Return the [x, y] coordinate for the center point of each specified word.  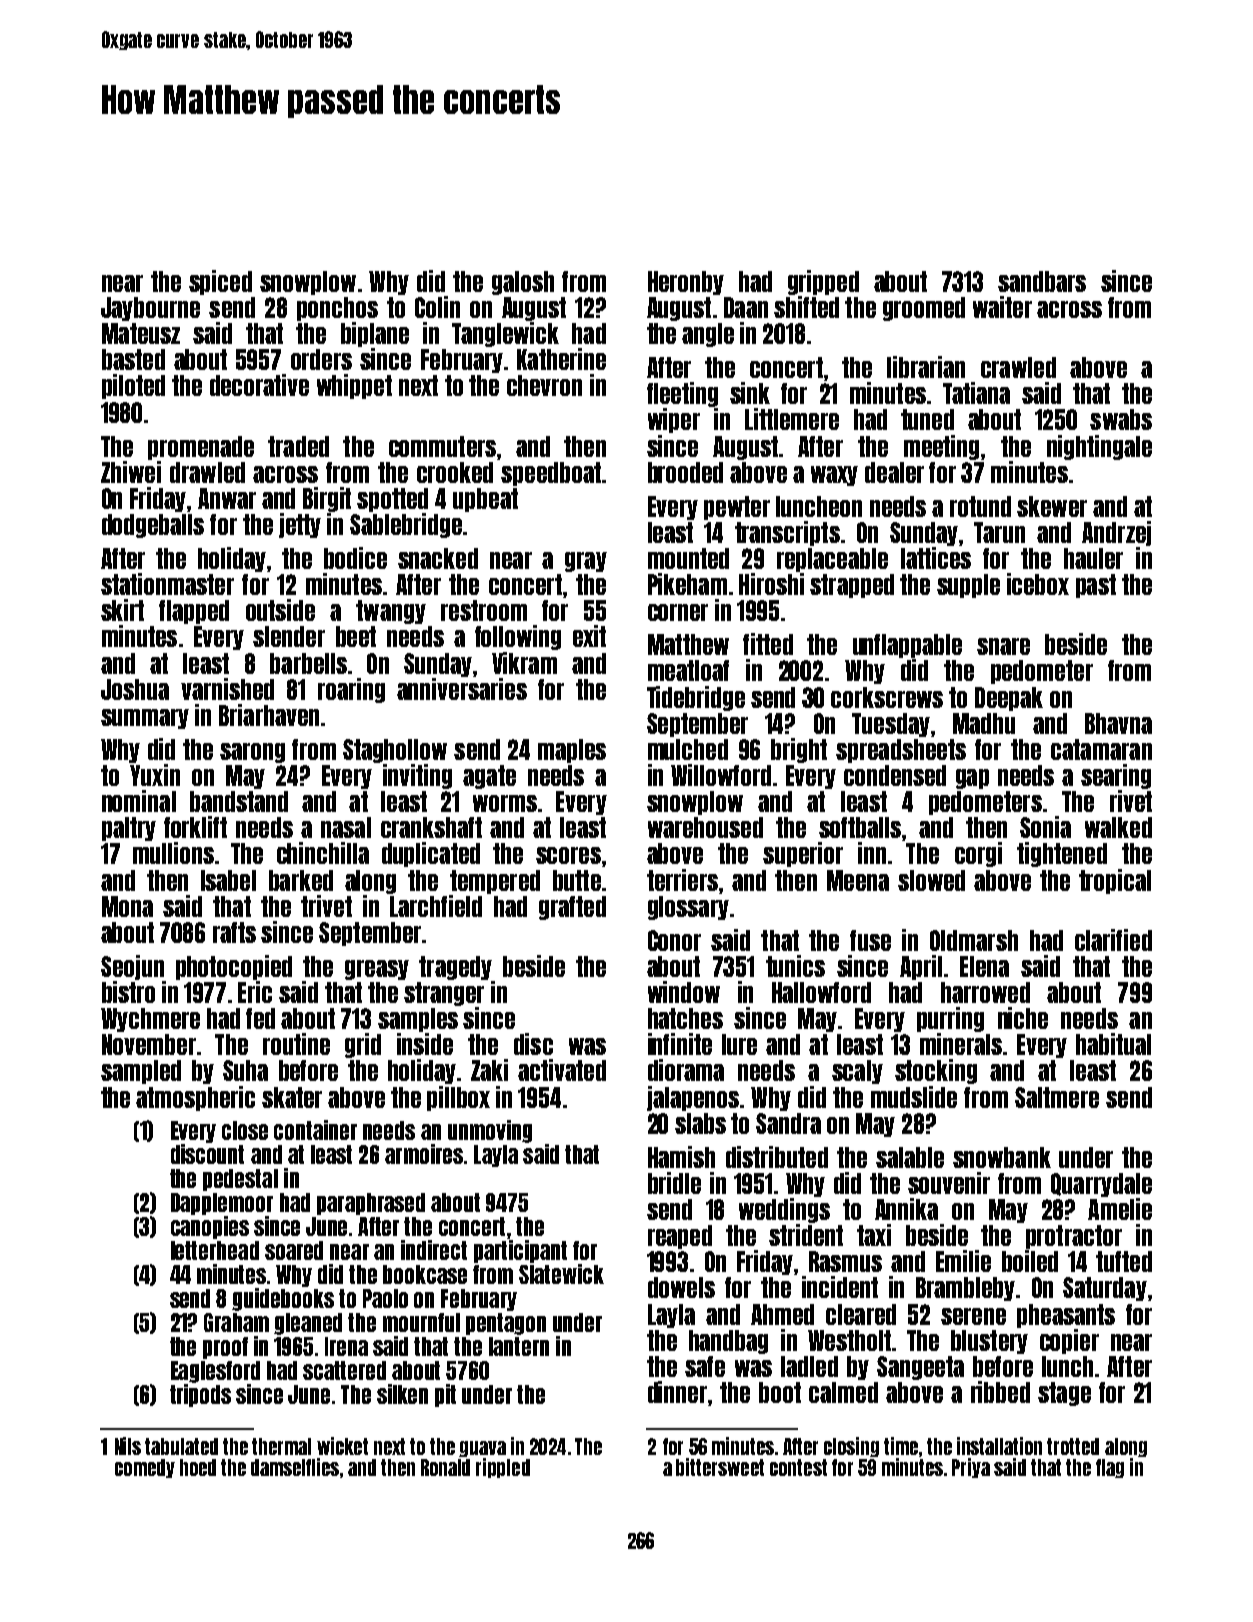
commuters [442, 446]
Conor [674, 940]
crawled [1018, 367]
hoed [198, 1467]
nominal [139, 801]
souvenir [949, 1183]
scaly [857, 1072]
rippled [503, 1468]
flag [1110, 1468]
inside [425, 1044]
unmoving [490, 1131]
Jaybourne [150, 309]
